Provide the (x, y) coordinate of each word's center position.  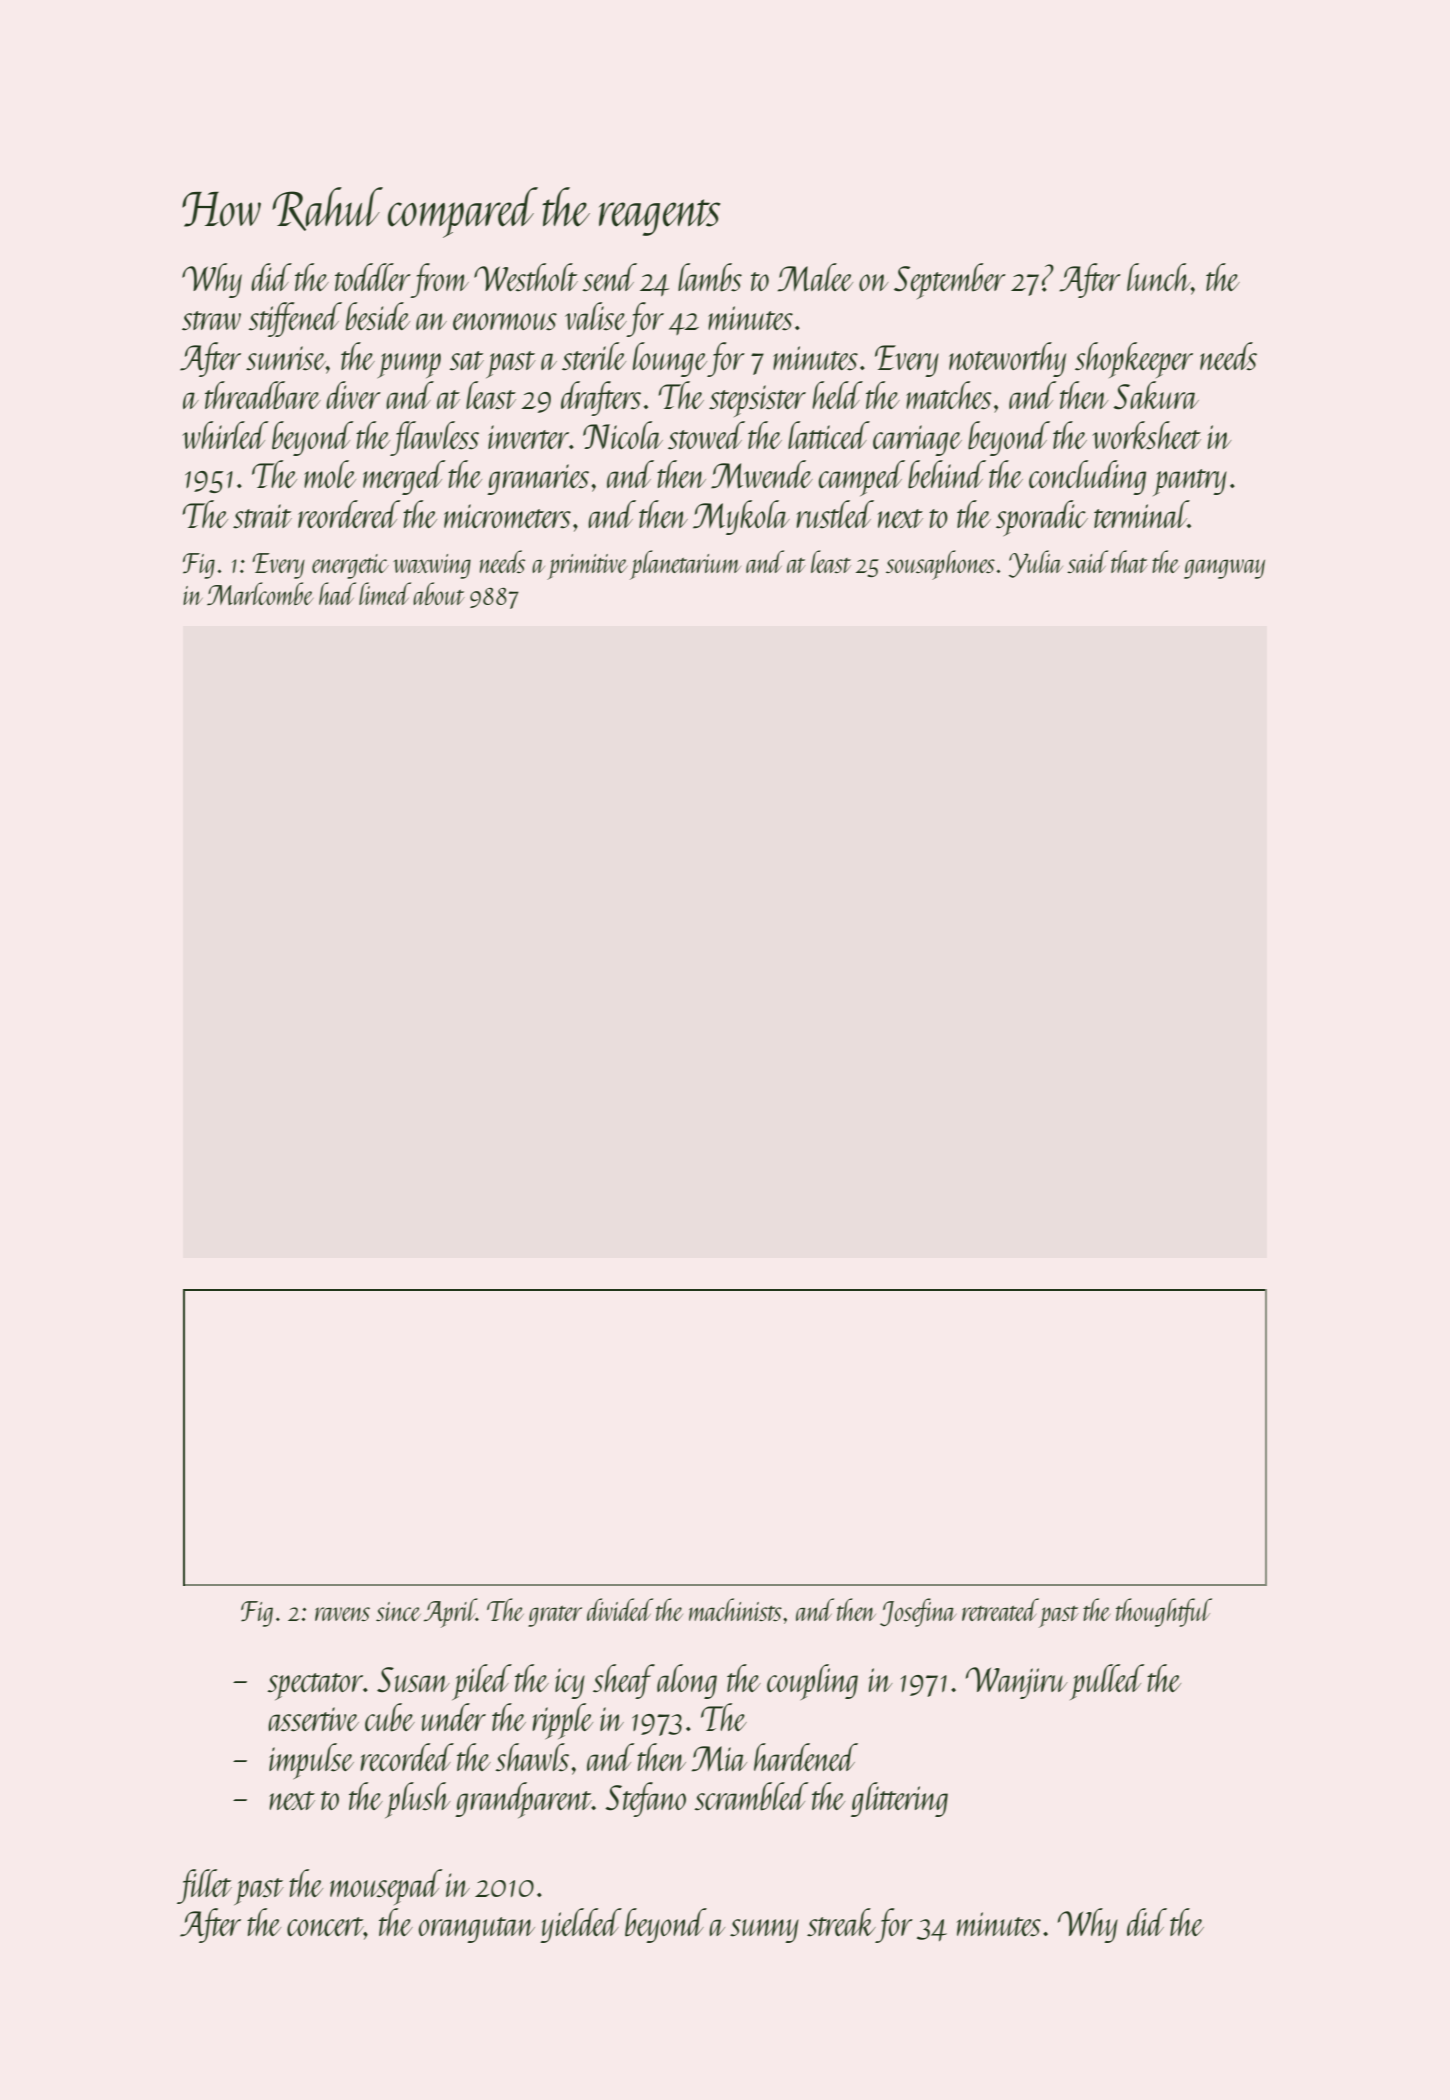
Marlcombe (260, 593)
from (439, 280)
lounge (670, 359)
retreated (1000, 1609)
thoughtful (1164, 1612)
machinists (735, 1609)
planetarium (685, 565)
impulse (311, 1761)
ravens (342, 1614)
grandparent (523, 1800)
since (398, 1611)
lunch (1159, 277)
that (1129, 561)
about (439, 593)
